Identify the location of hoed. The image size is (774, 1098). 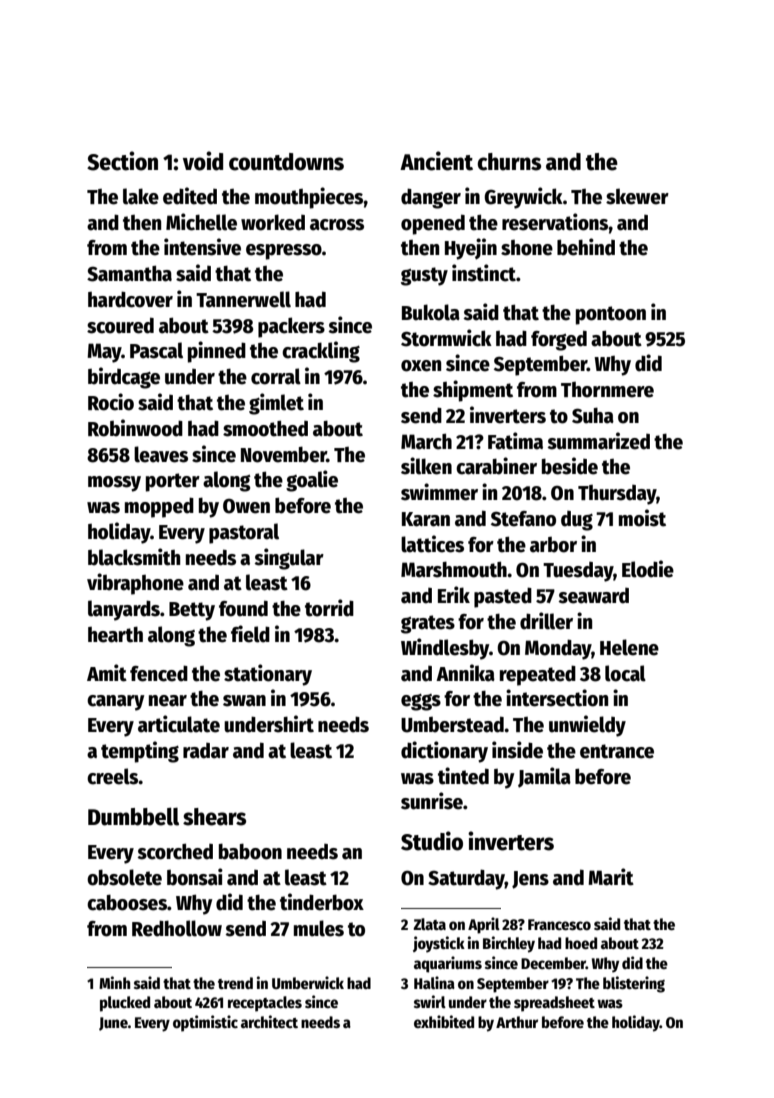
(581, 943).
